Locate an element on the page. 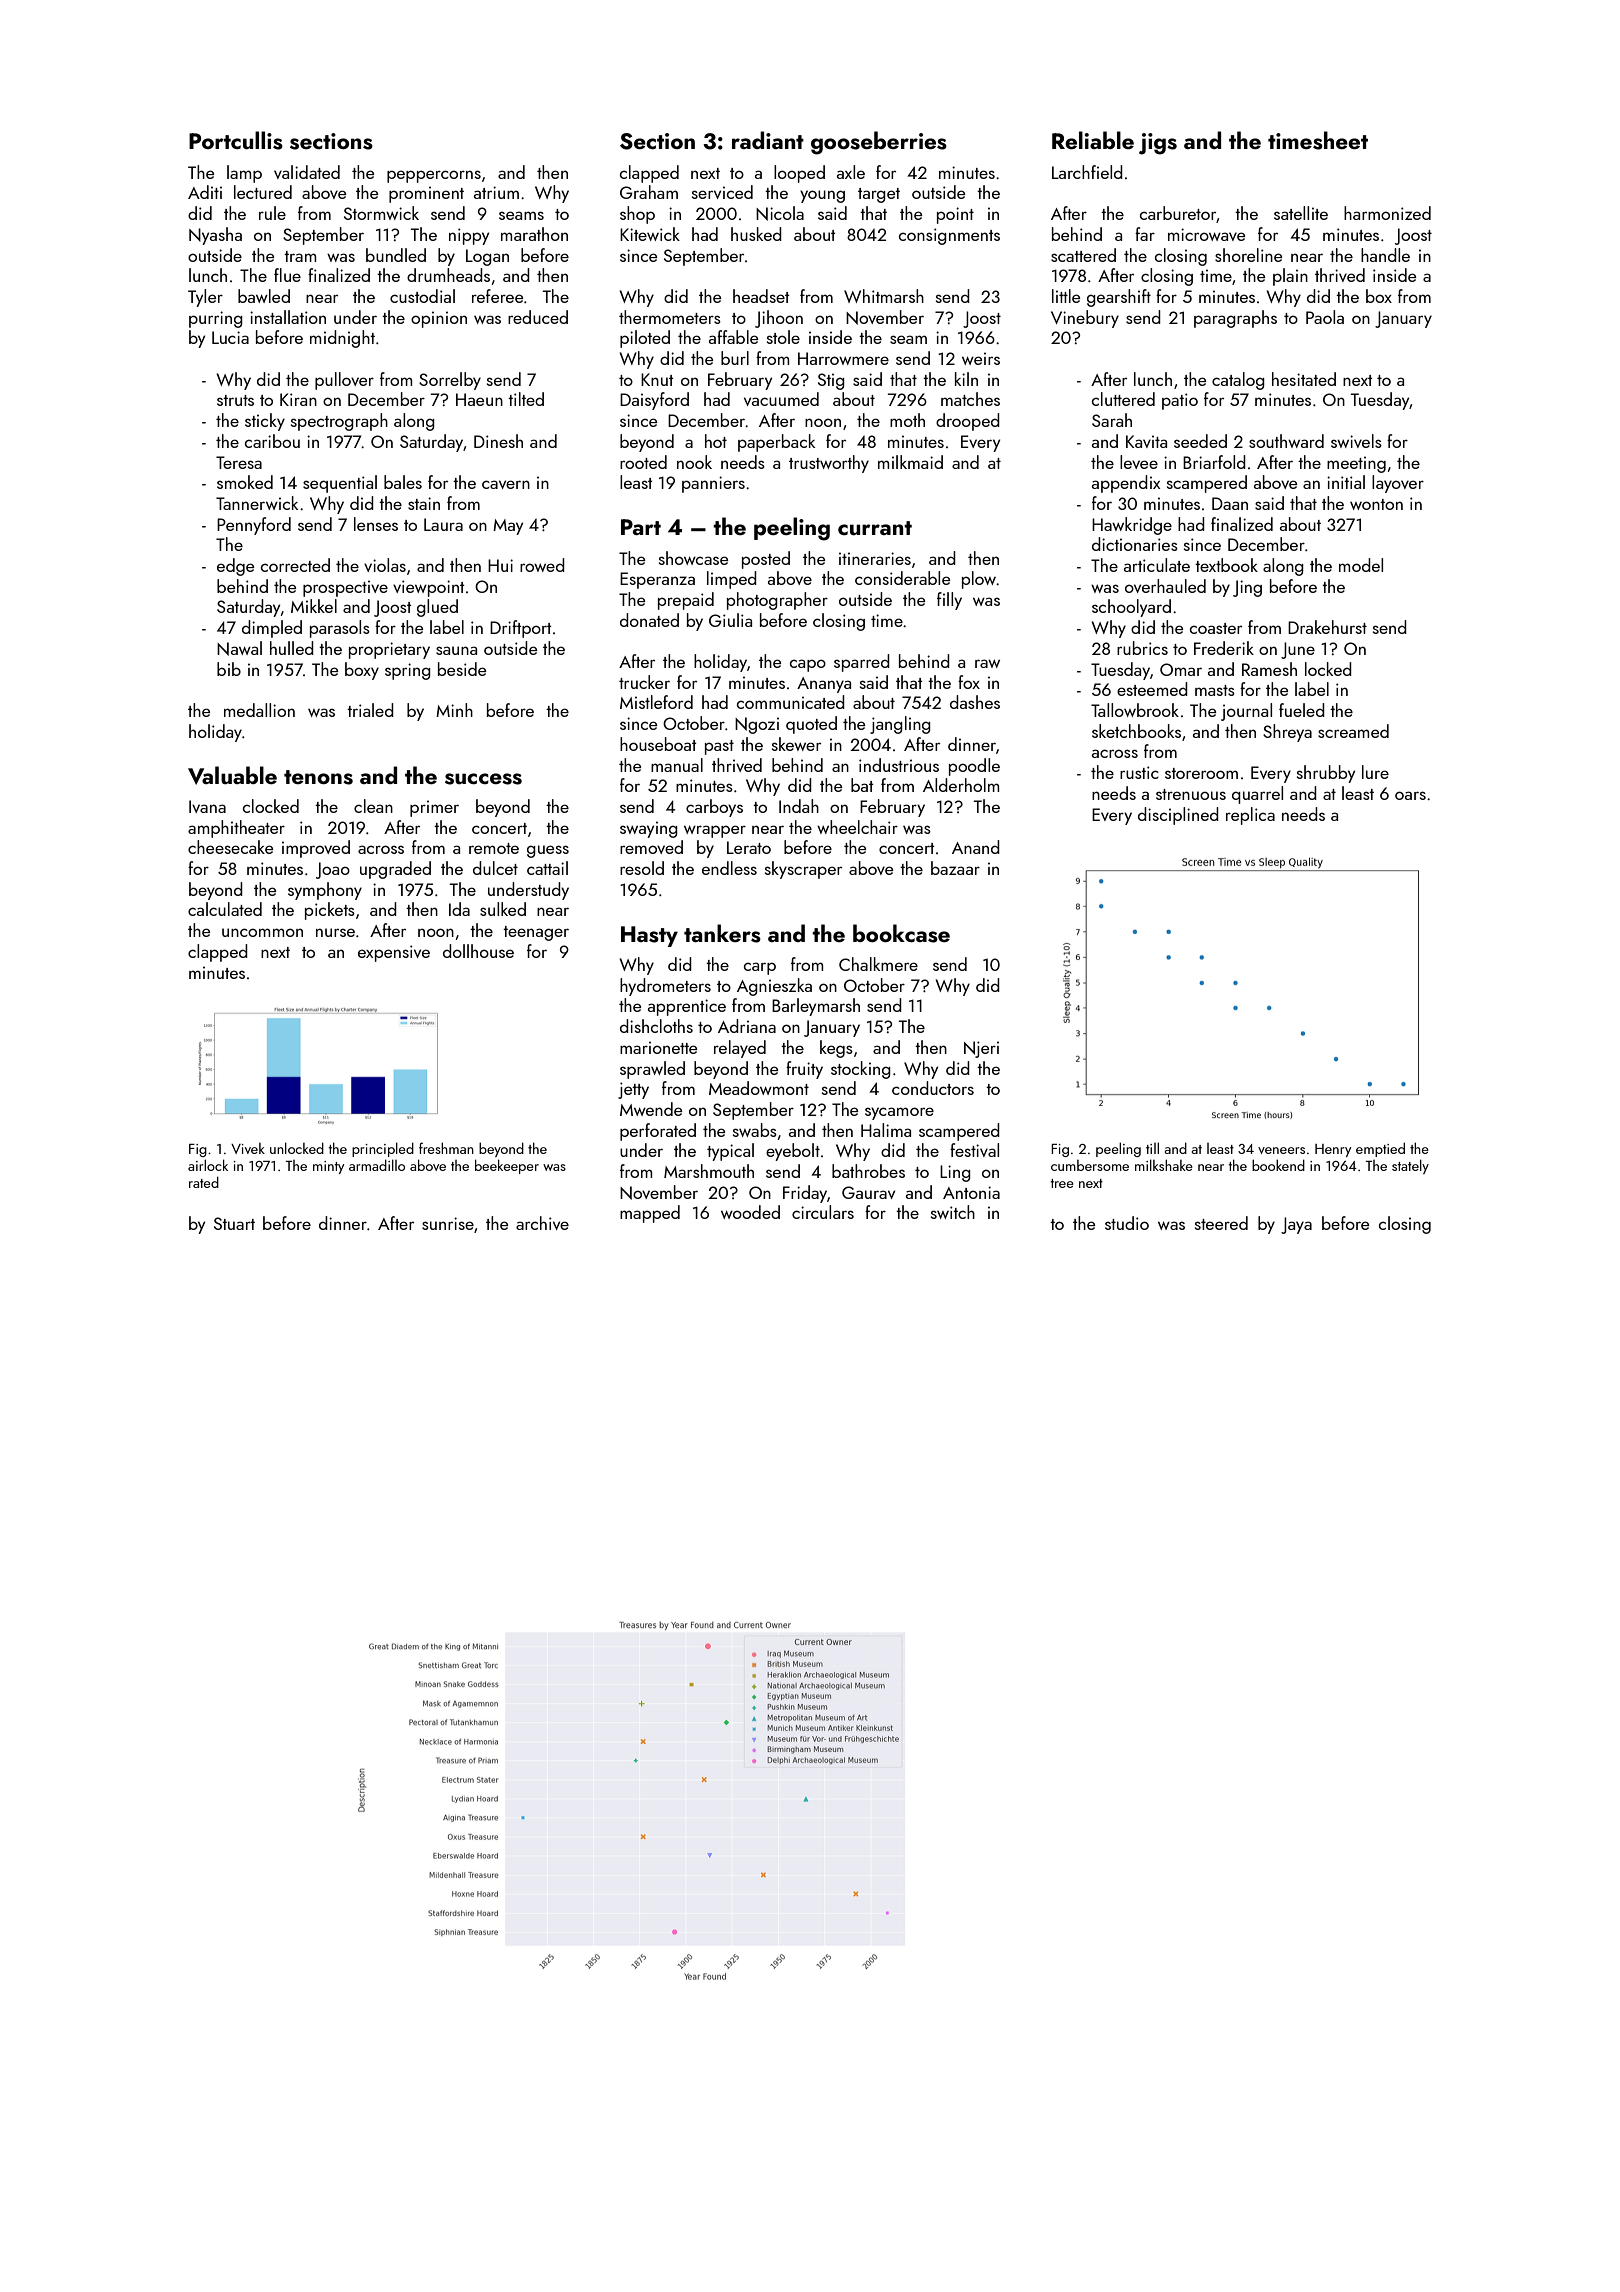  Lucia is located at coordinates (230, 337).
